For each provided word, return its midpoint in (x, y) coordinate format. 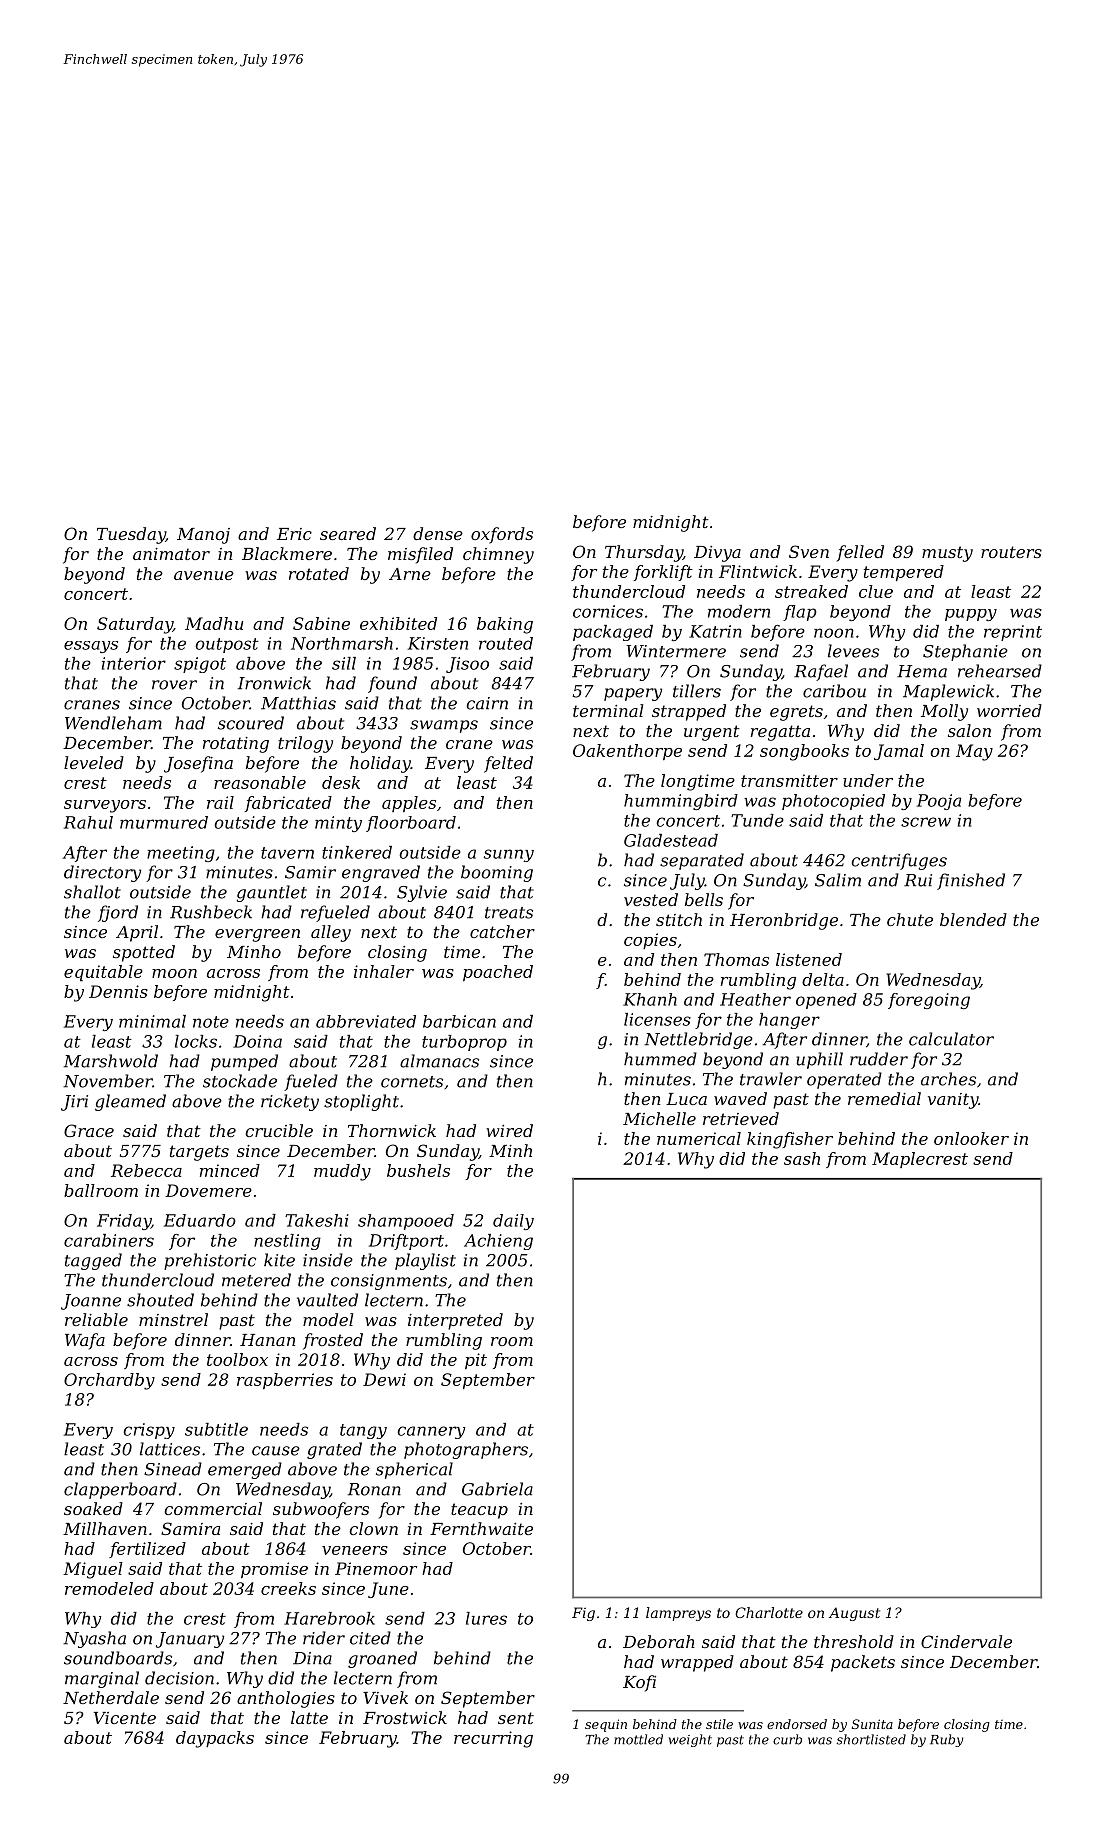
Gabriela (497, 1489)
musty (947, 554)
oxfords (502, 535)
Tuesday (131, 535)
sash (802, 1158)
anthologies (286, 1699)
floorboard (411, 824)
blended (973, 919)
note (211, 1022)
